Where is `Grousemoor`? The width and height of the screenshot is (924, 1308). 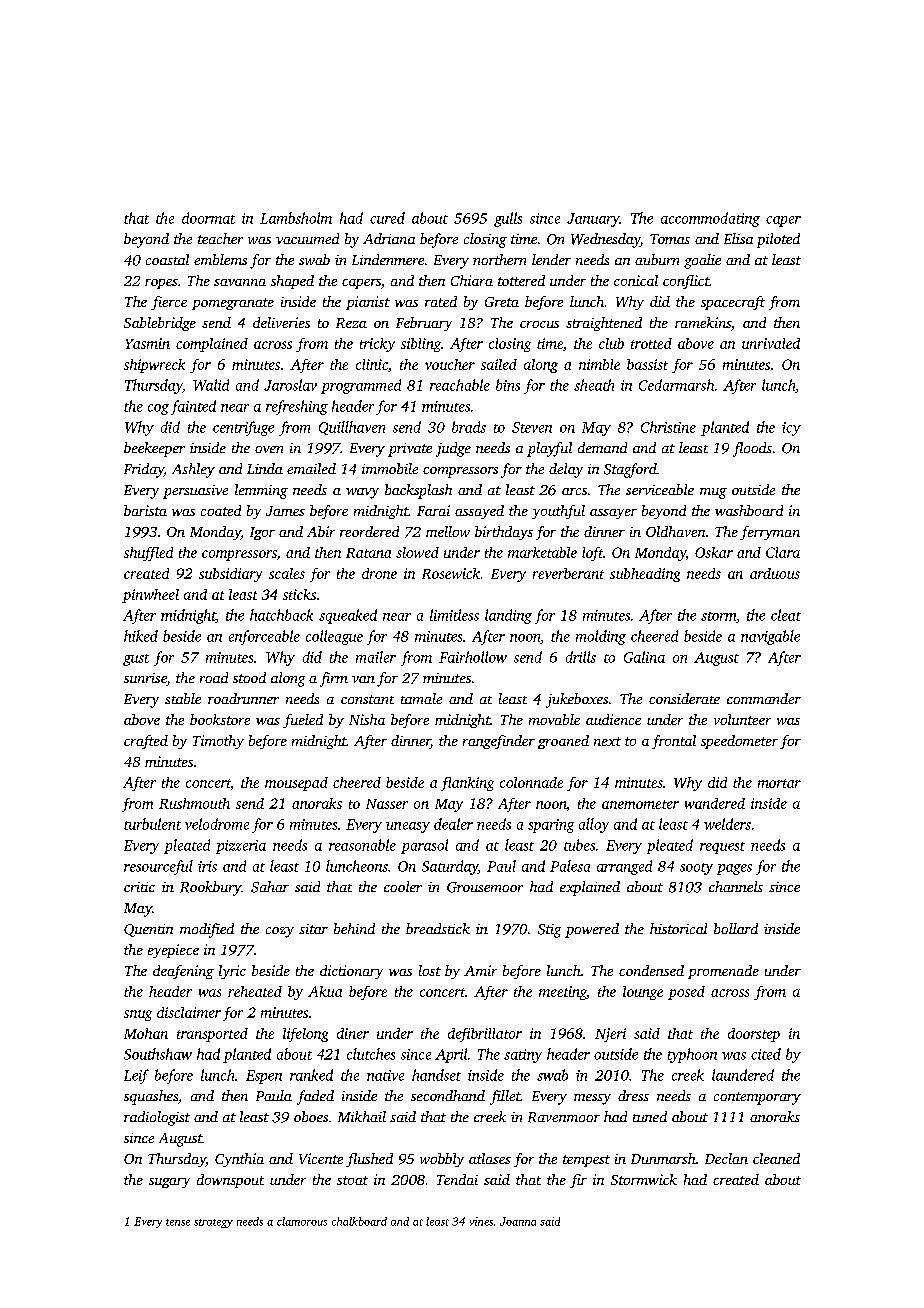 Grousemoor is located at coordinates (485, 887).
